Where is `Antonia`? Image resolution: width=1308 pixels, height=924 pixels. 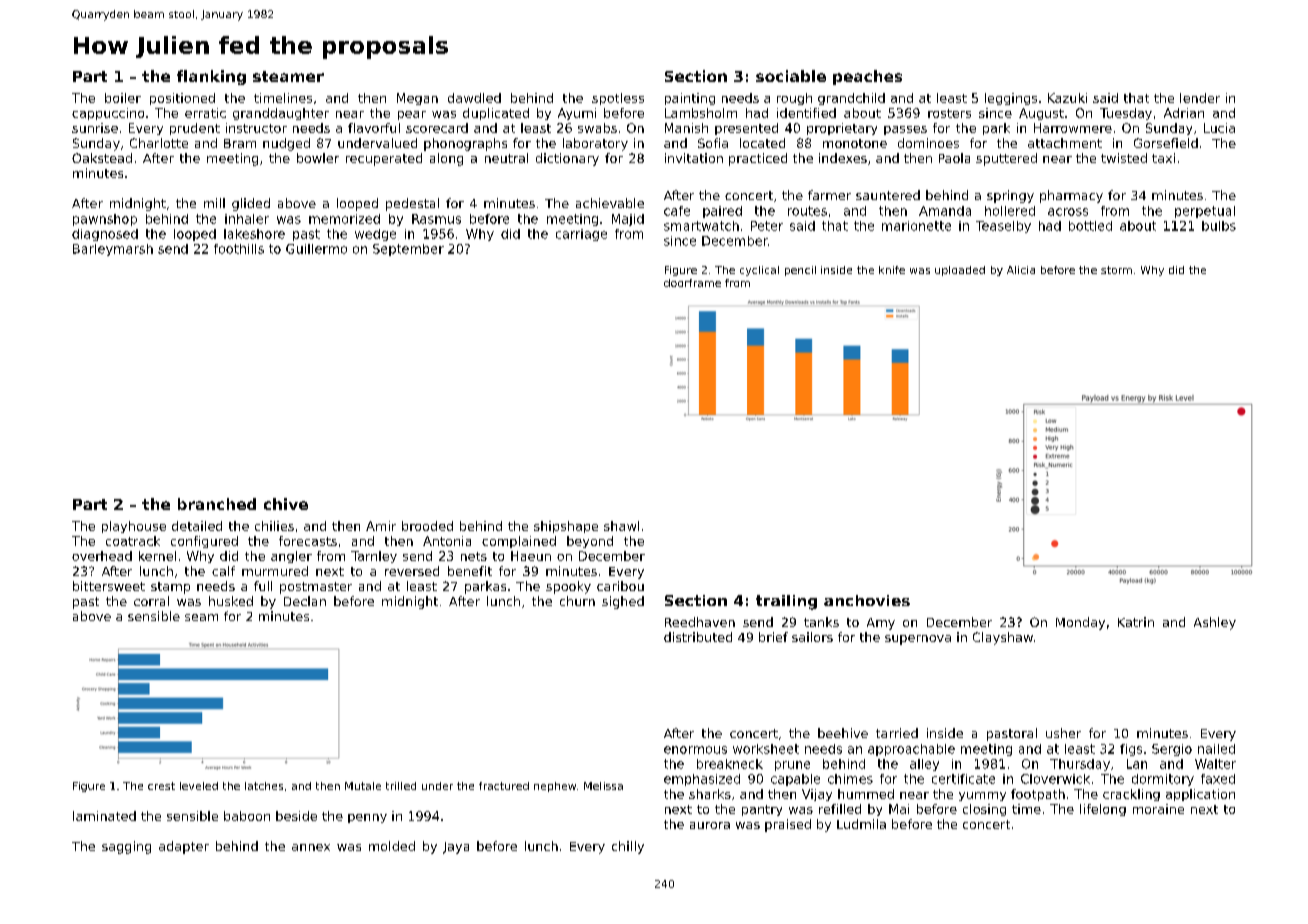
Antonia is located at coordinates (447, 541).
